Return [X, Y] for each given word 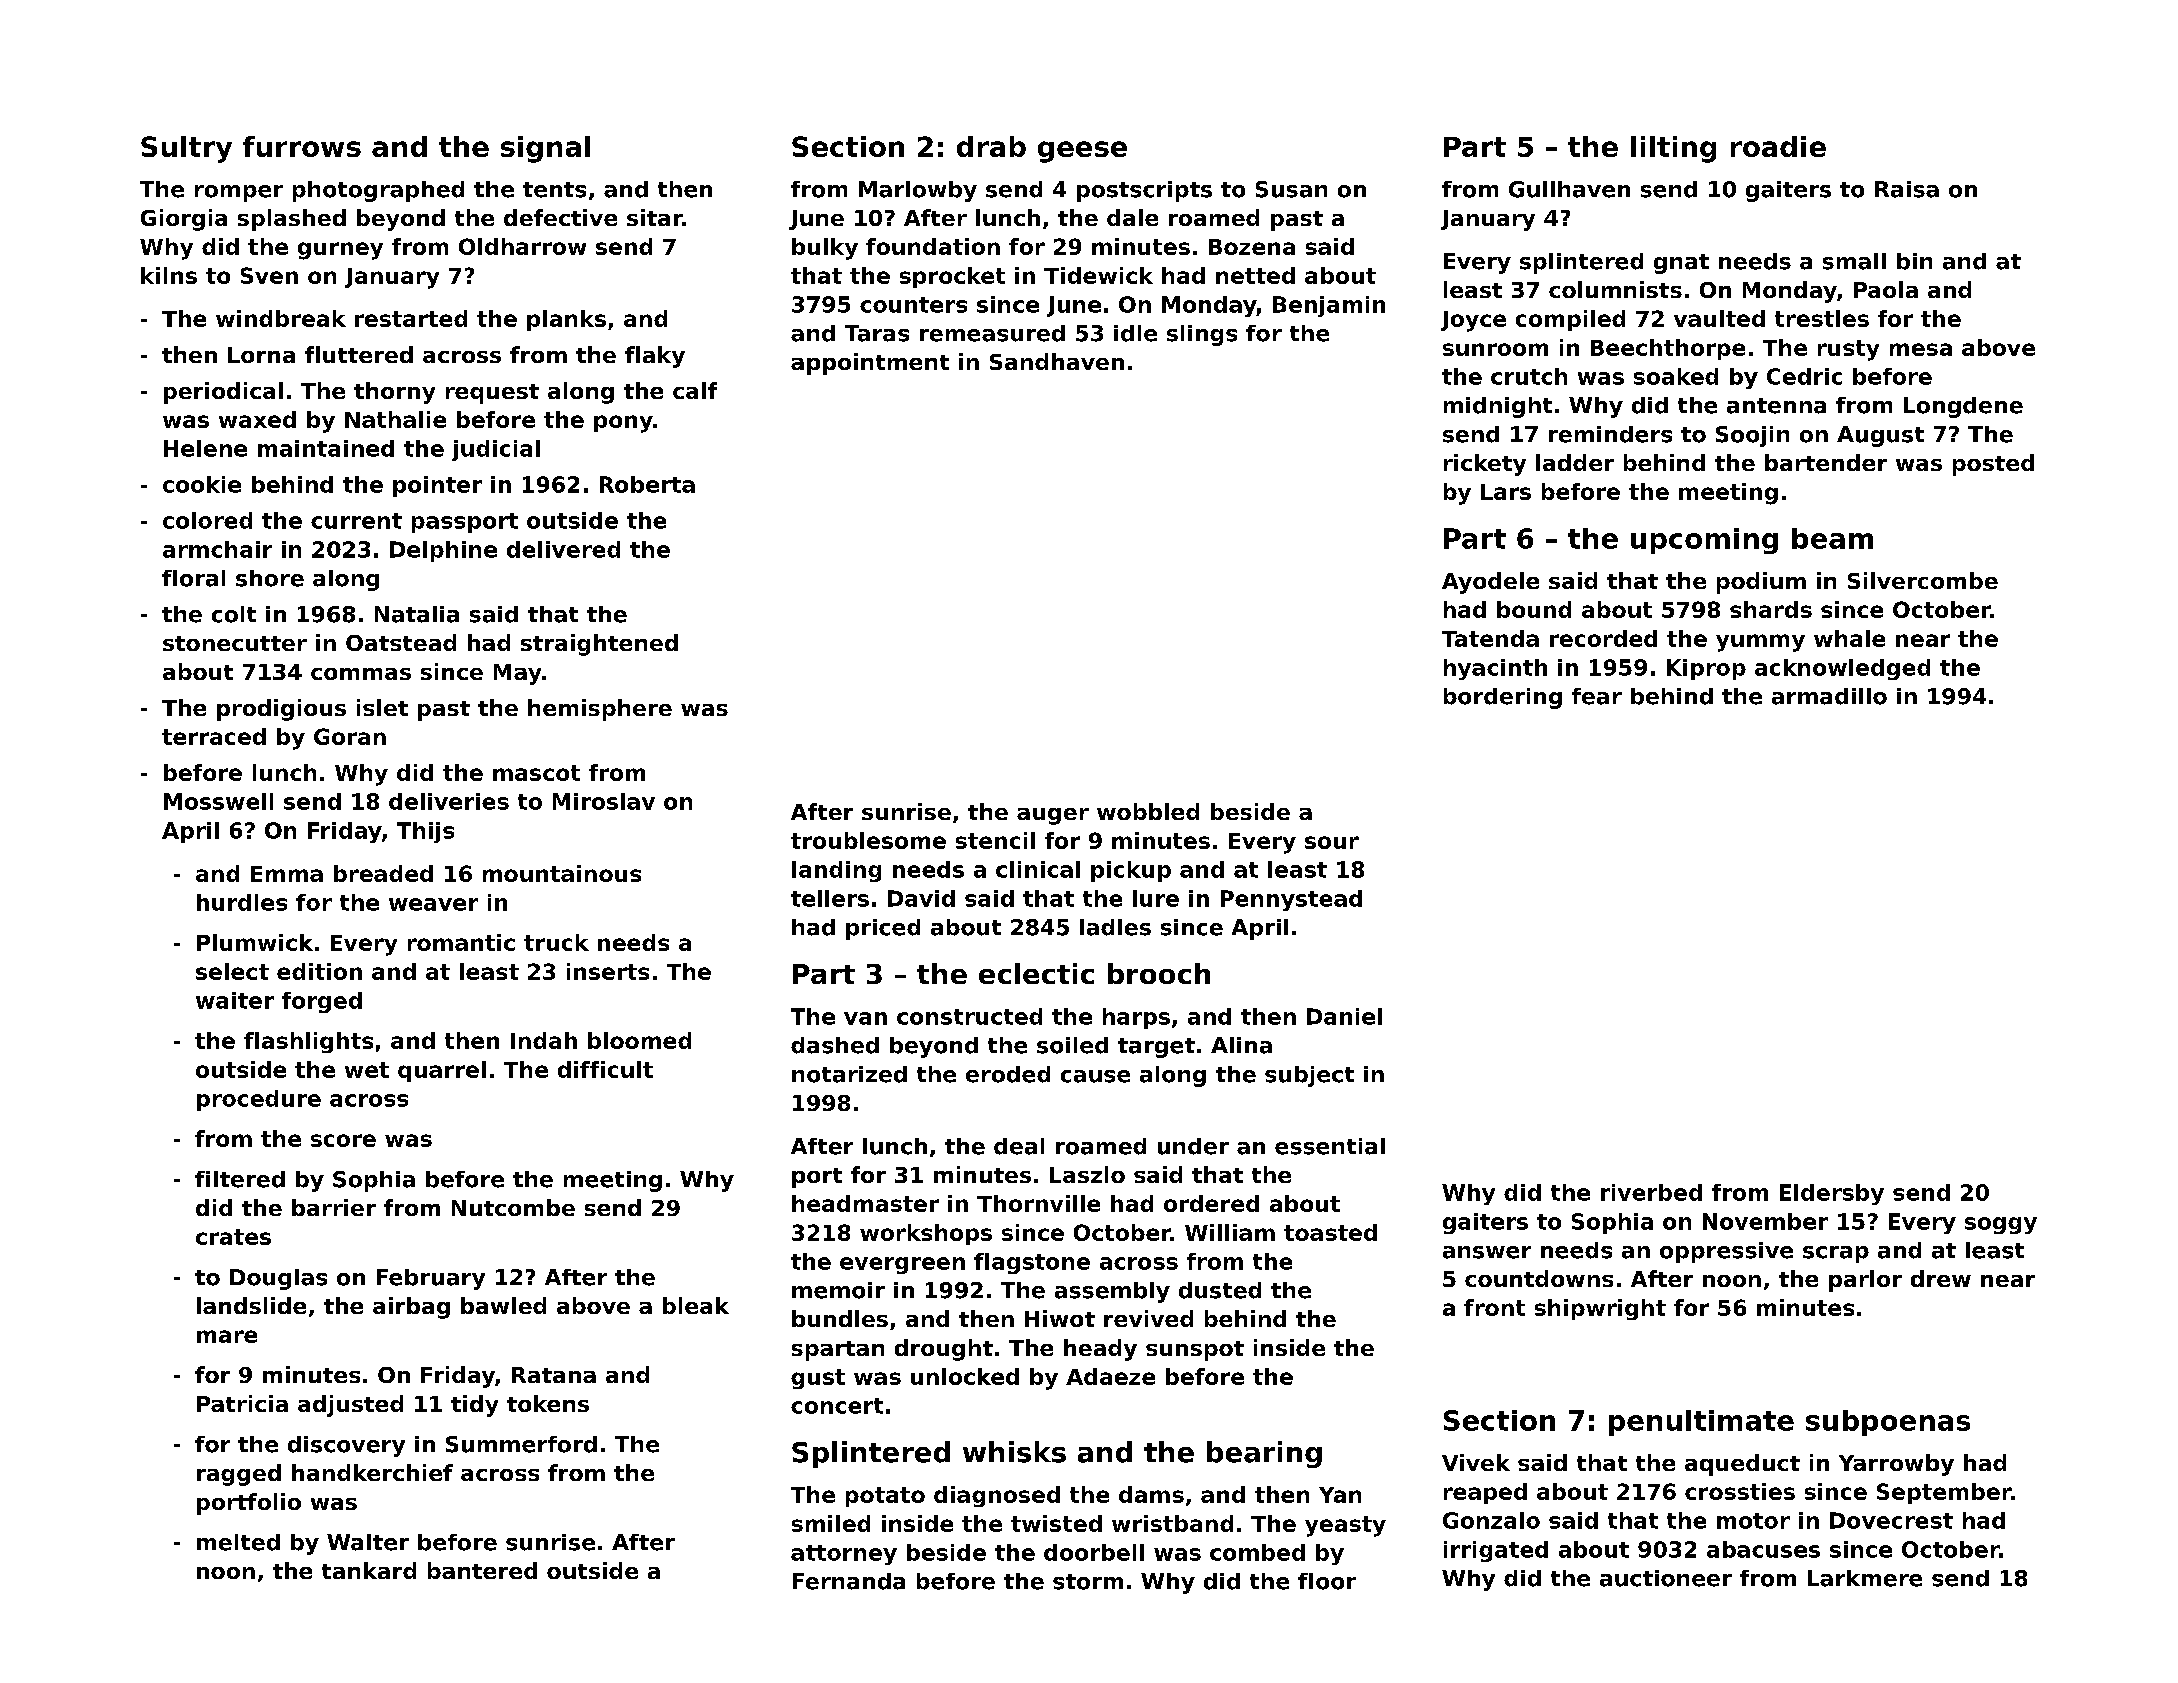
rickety [1485, 465]
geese [1082, 152]
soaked [1676, 376]
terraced [214, 736]
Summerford [521, 1444]
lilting [1673, 149]
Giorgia [184, 220]
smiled [831, 1523]
